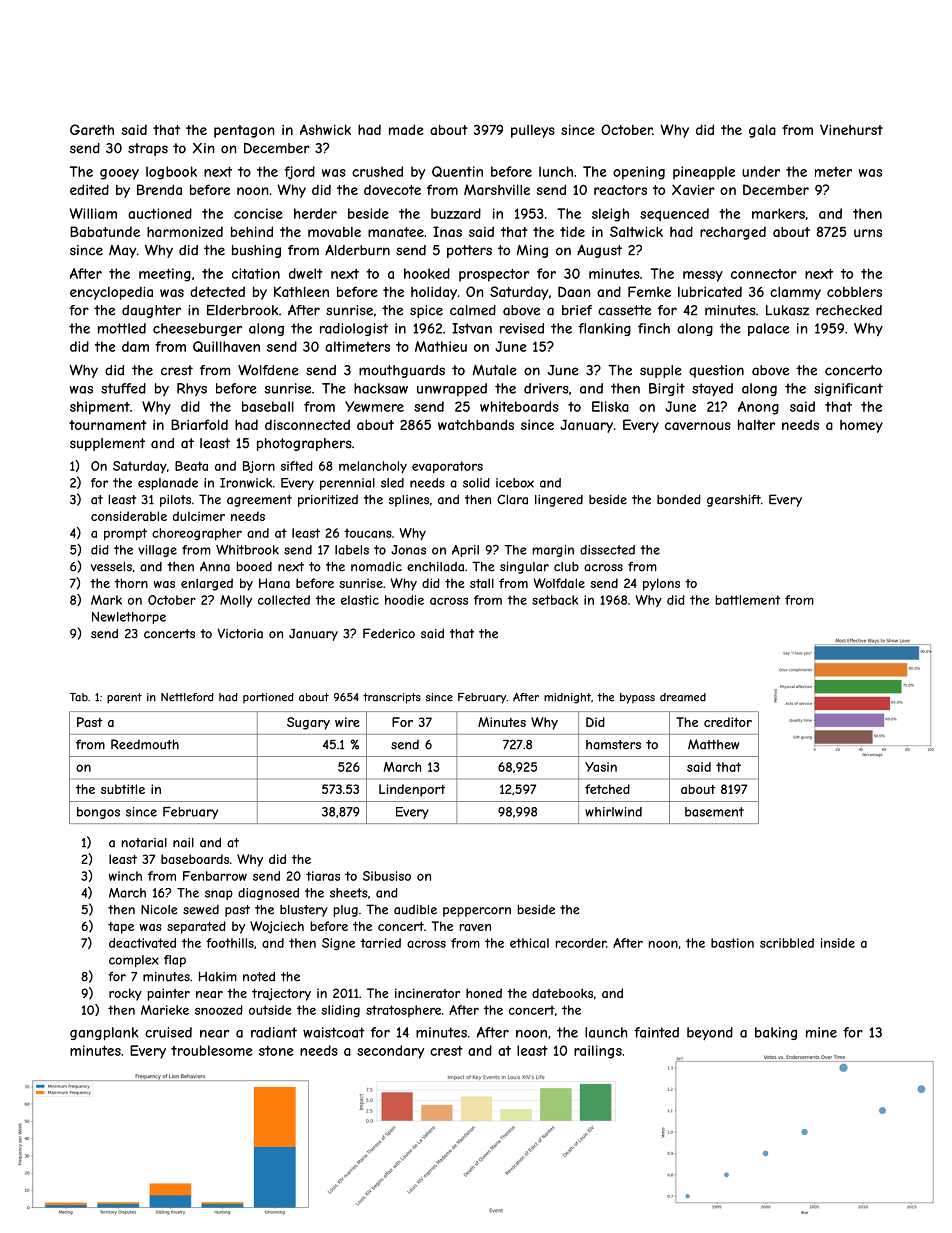 This screenshot has width=952, height=1233. What do you see at coordinates (610, 406) in the screenshot?
I see `Eliska` at bounding box center [610, 406].
